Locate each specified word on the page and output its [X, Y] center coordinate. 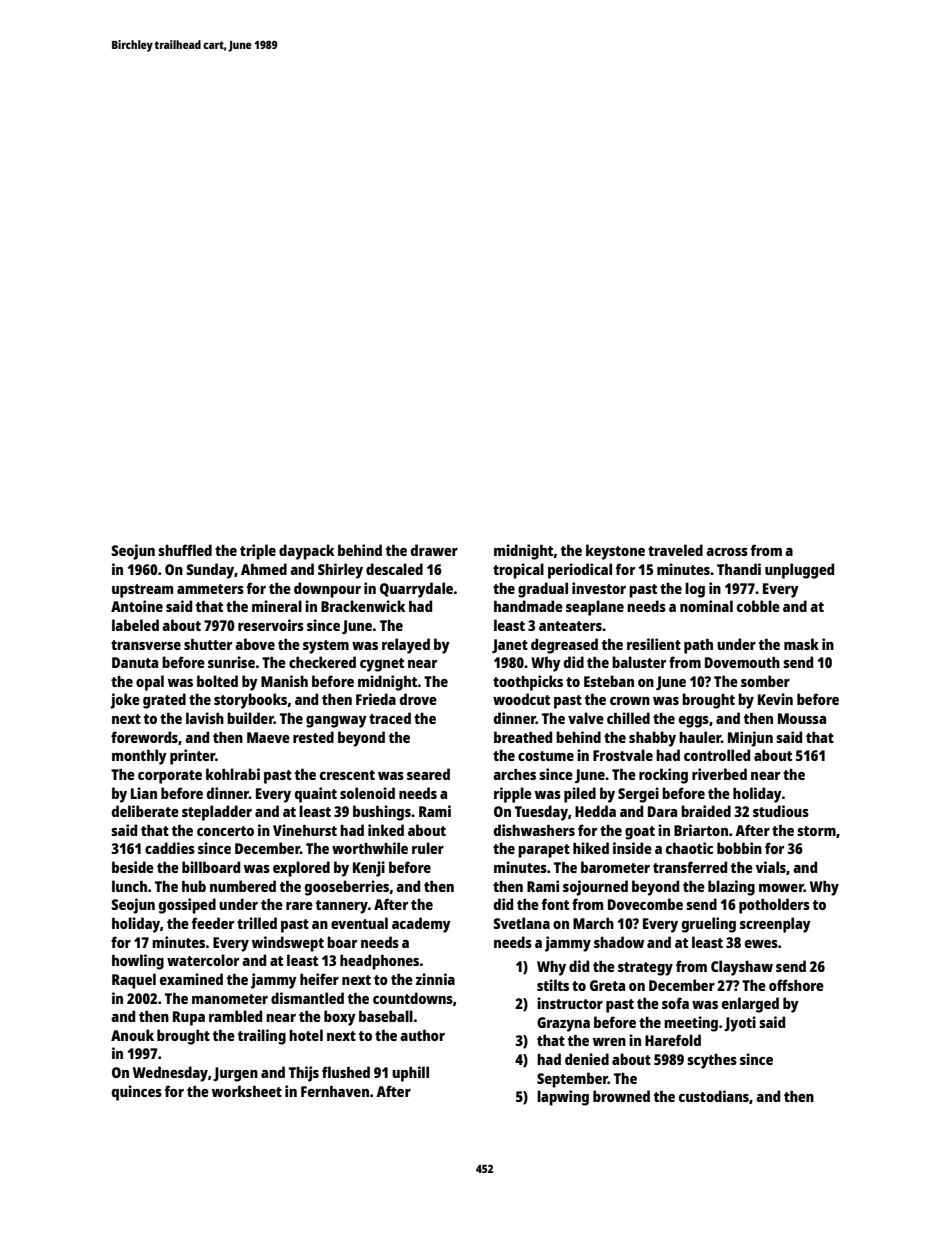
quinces [137, 1093]
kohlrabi [233, 774]
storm [816, 831]
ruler [428, 848]
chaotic [689, 848]
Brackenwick [363, 606]
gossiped [187, 906]
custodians [714, 1096]
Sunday [210, 571]
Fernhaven [335, 1091]
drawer [434, 550]
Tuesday [541, 813]
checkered [322, 662]
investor [599, 588]
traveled [675, 550]
